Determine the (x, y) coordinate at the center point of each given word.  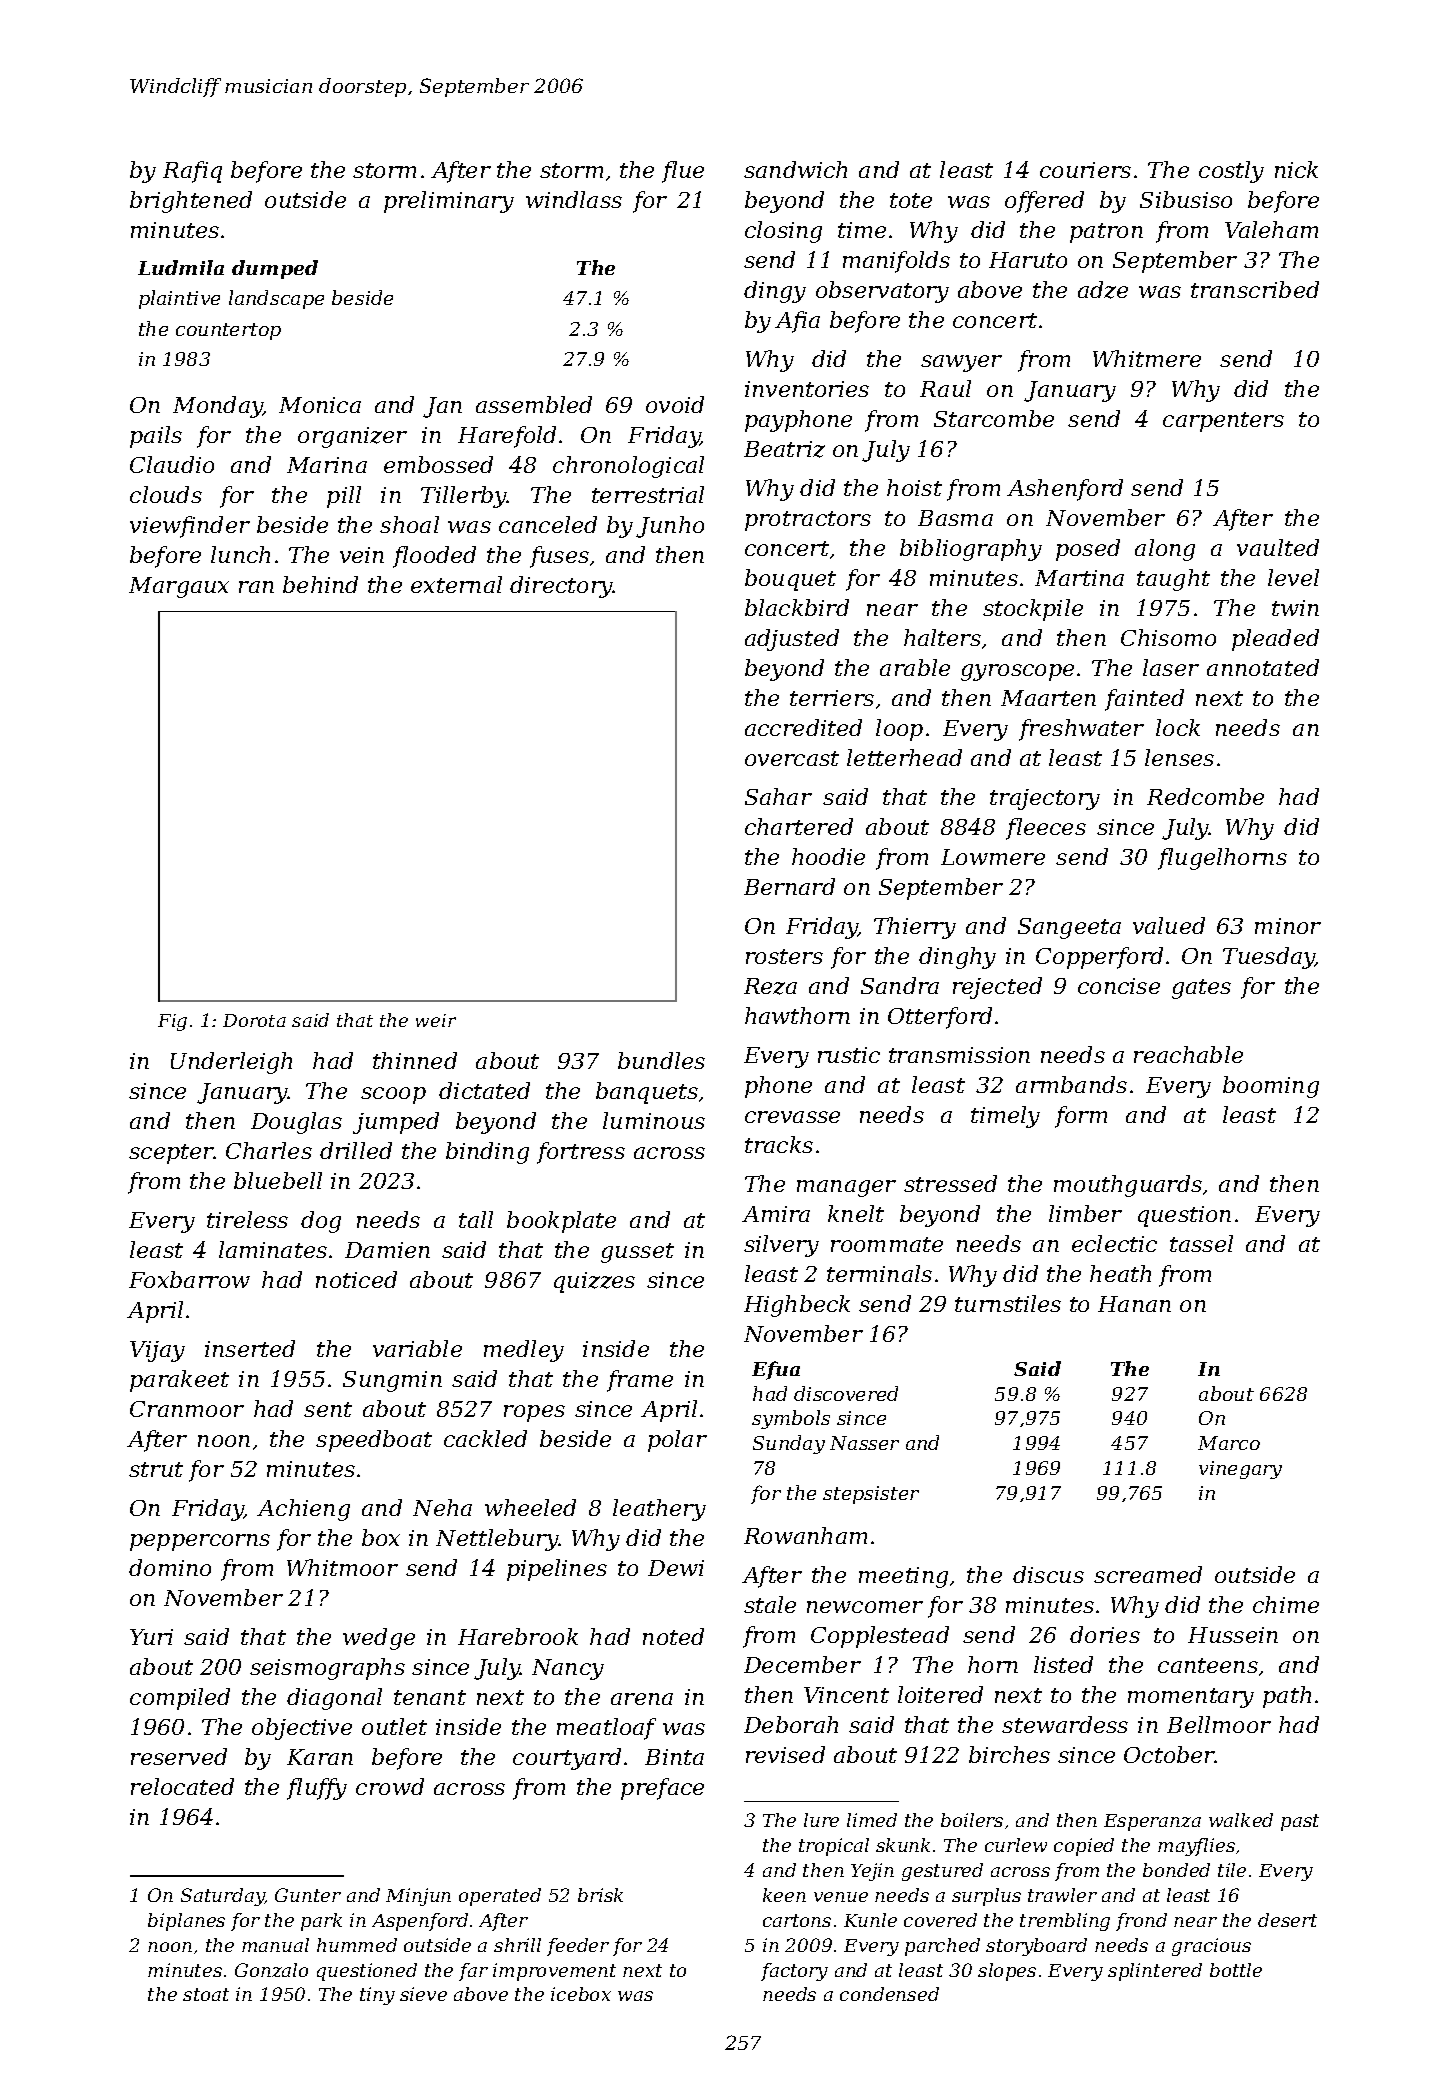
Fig (172, 1022)
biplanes (186, 1922)
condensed (889, 1994)
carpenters (1223, 422)
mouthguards (1128, 1186)
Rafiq (192, 172)
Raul (945, 388)
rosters (784, 956)
